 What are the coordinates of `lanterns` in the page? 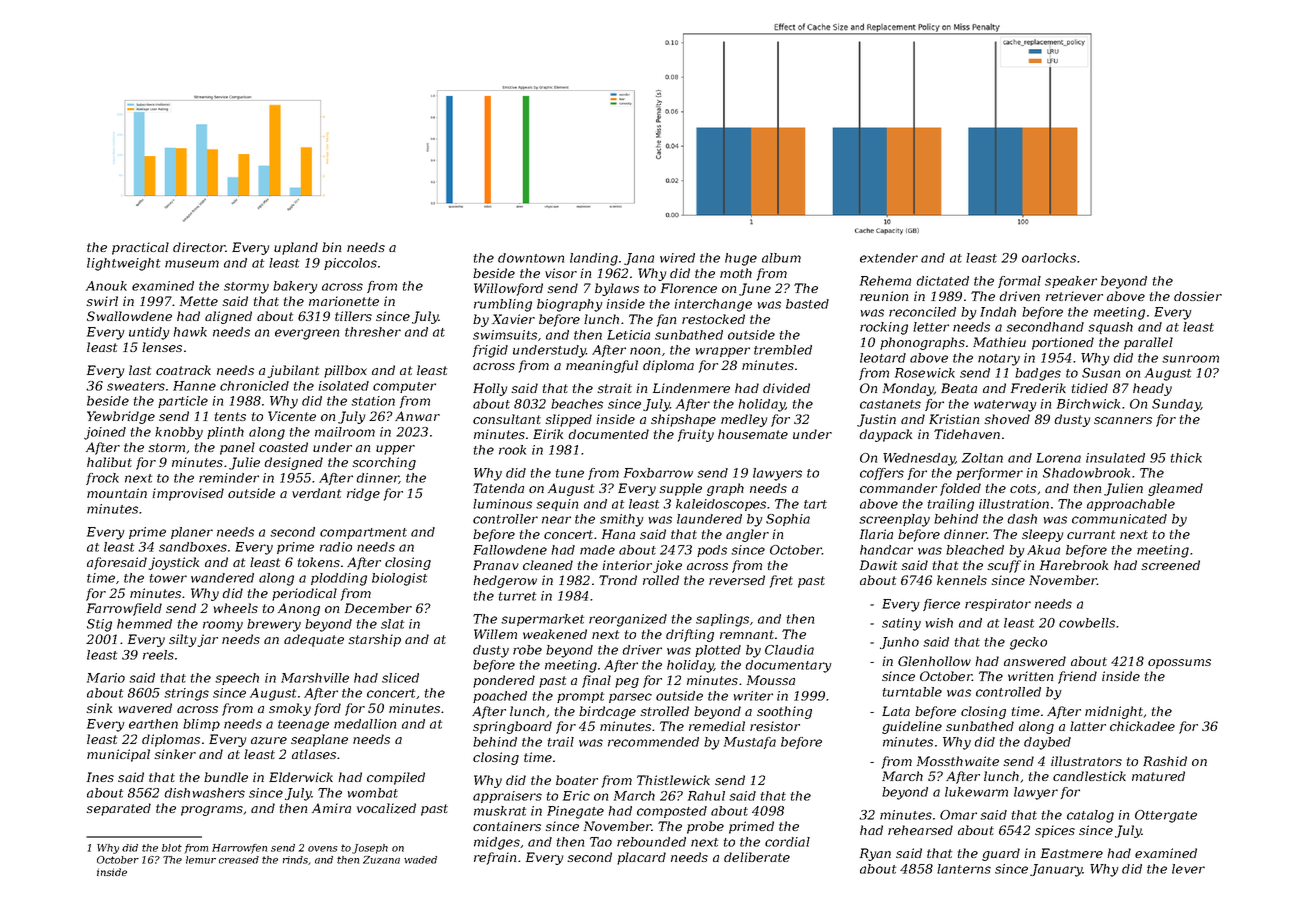 It's located at (964, 869).
